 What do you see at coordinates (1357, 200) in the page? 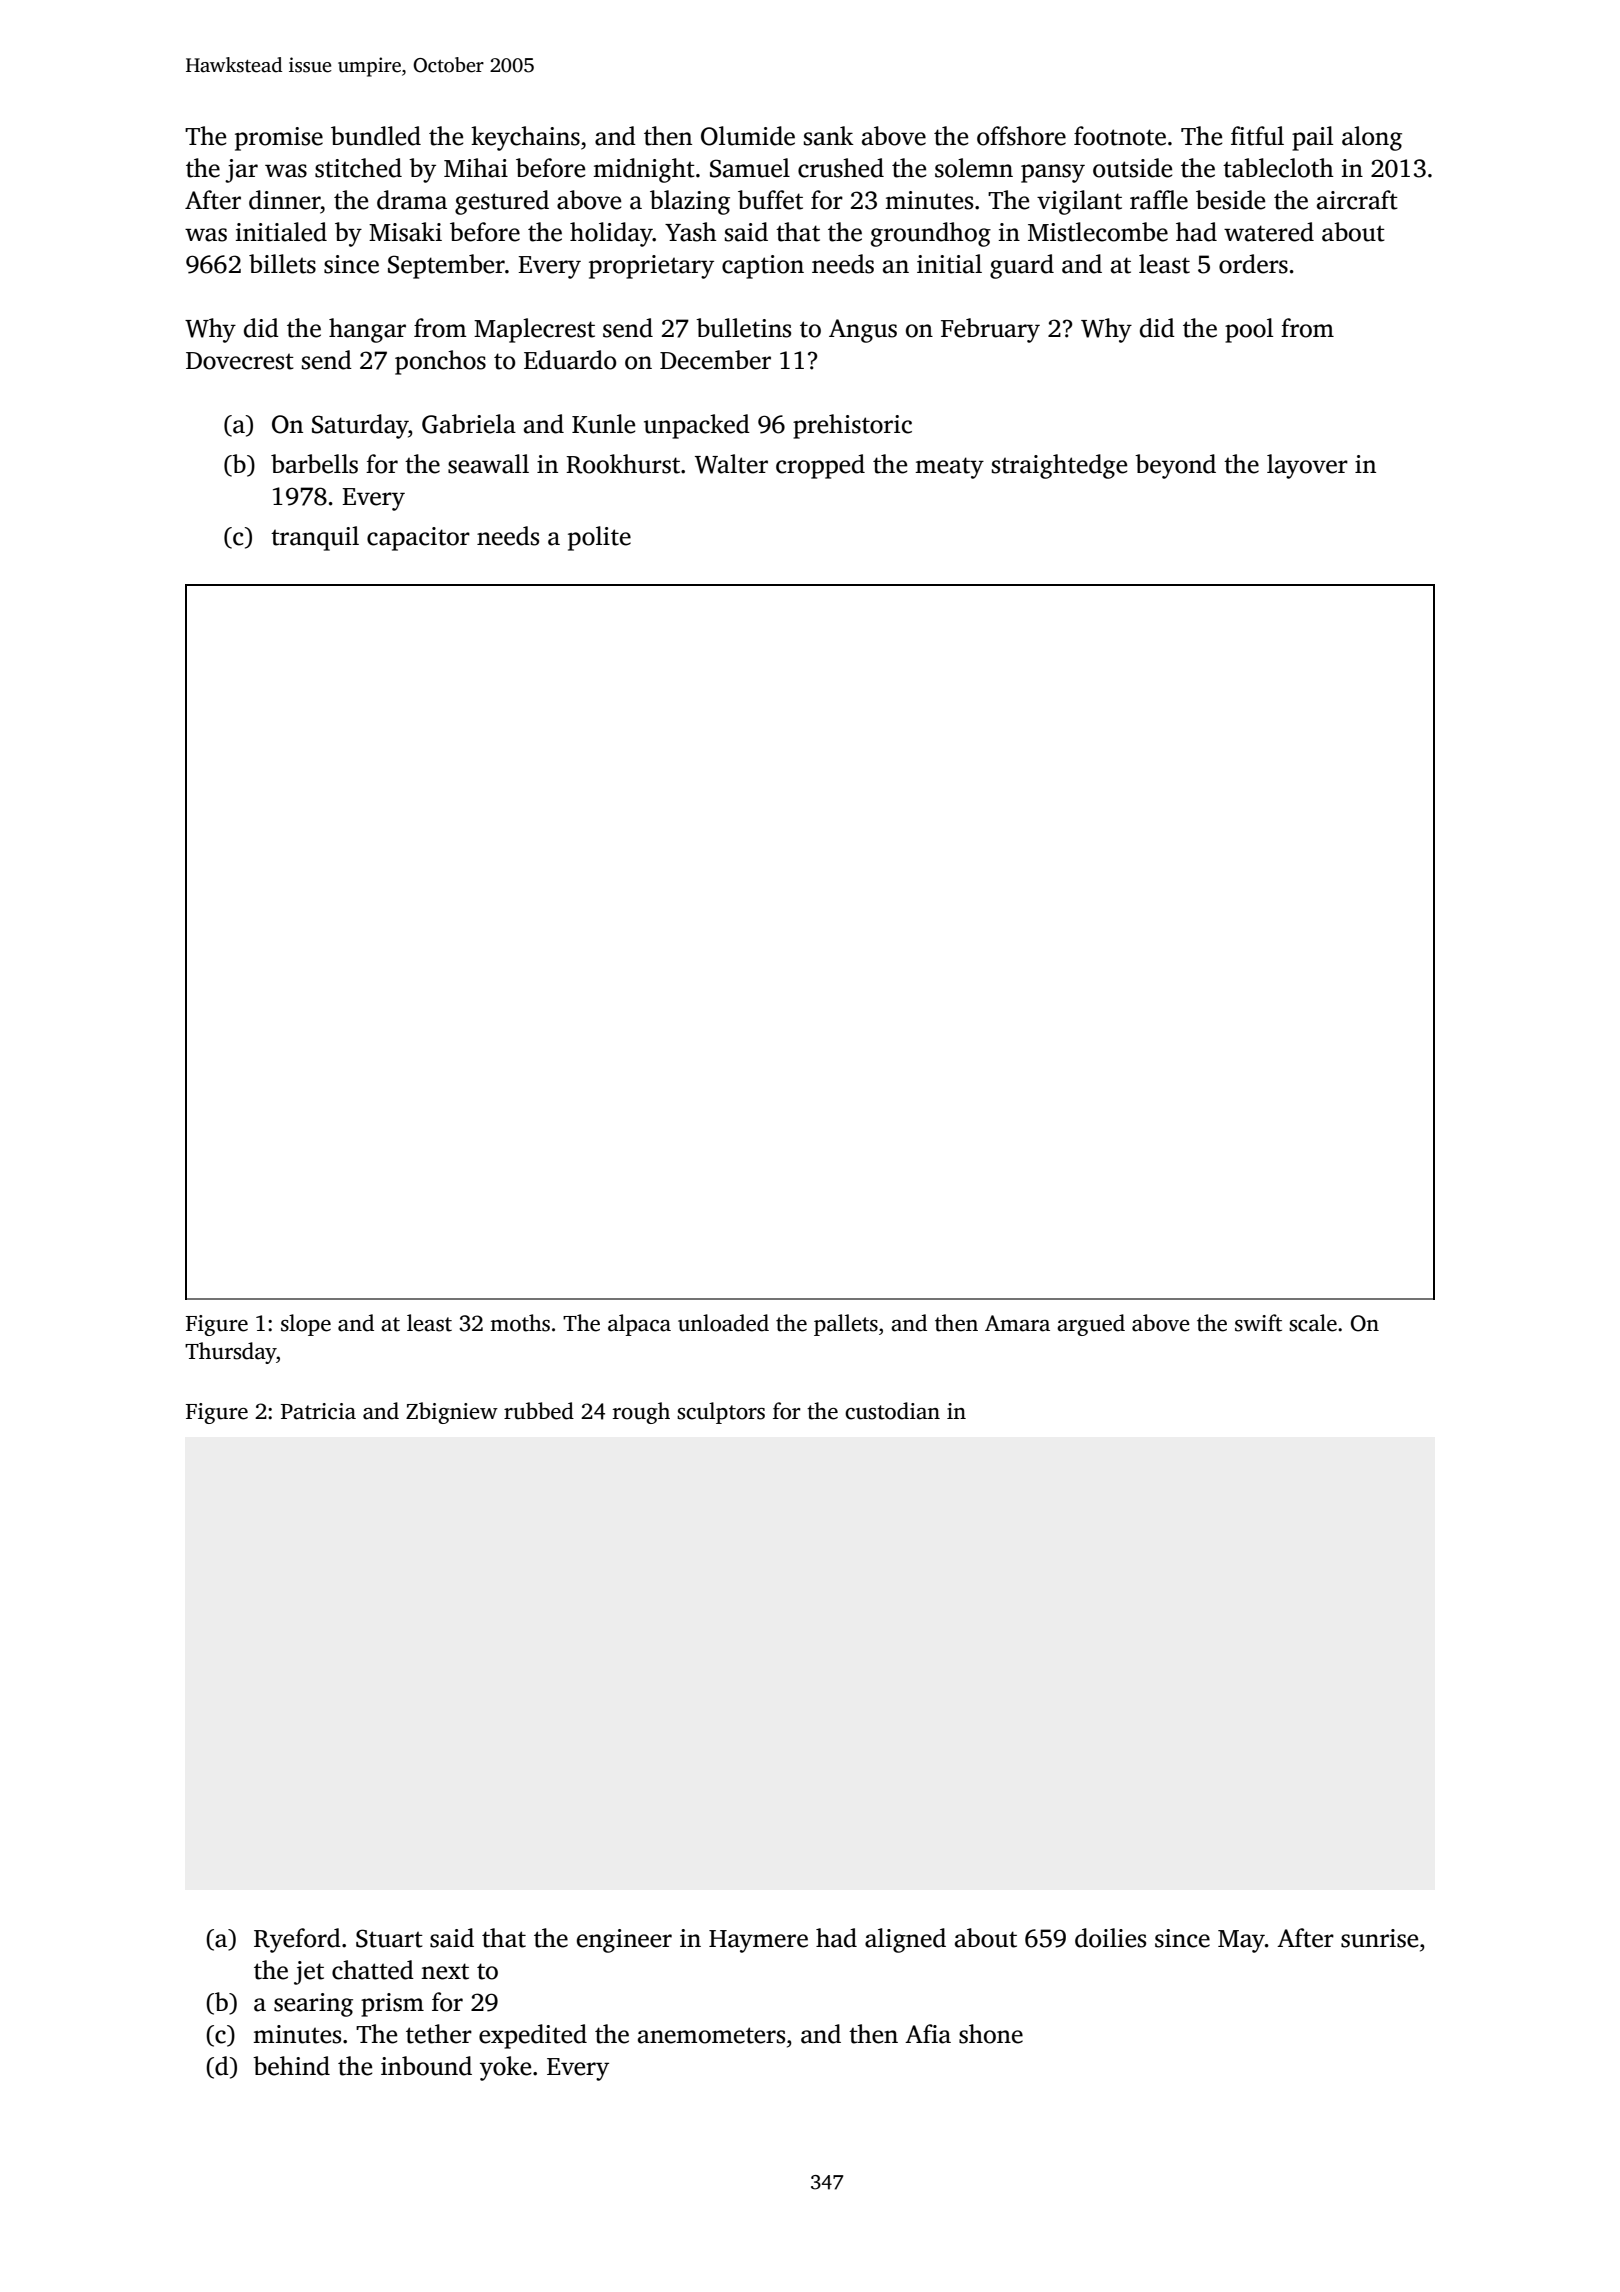
I see `aircraft` at bounding box center [1357, 200].
